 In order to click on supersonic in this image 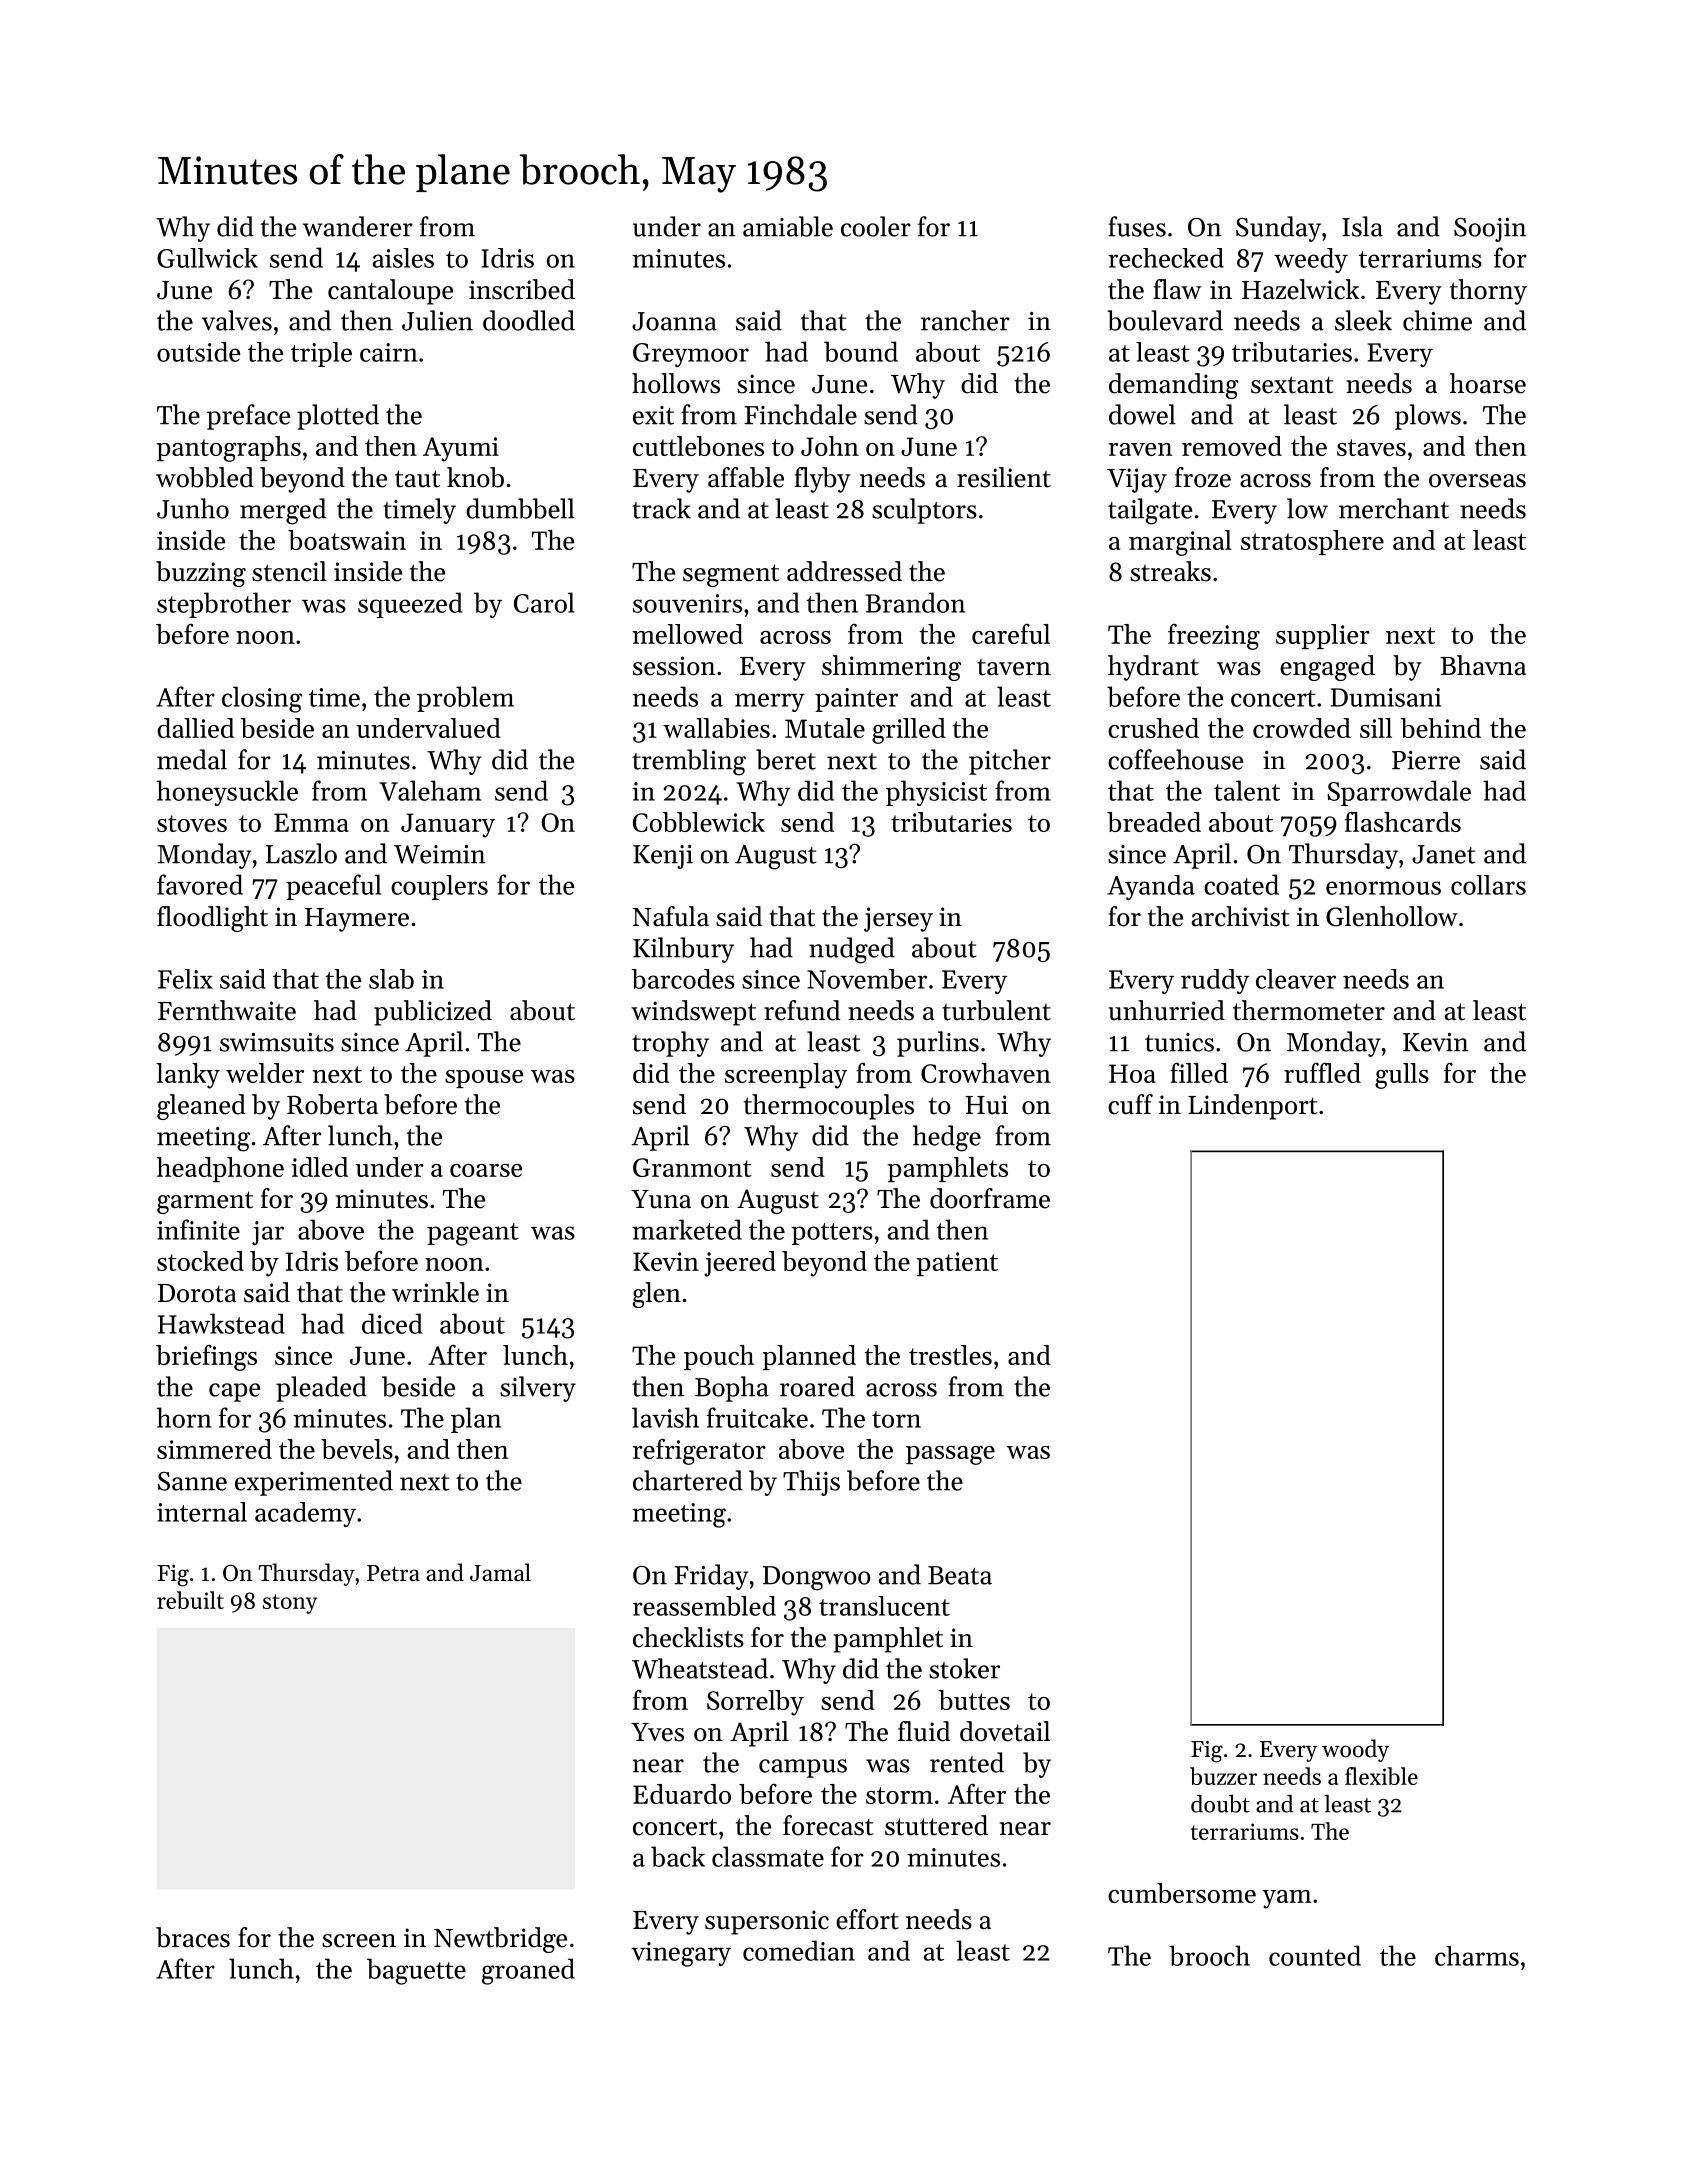, I will do `click(767, 1922)`.
